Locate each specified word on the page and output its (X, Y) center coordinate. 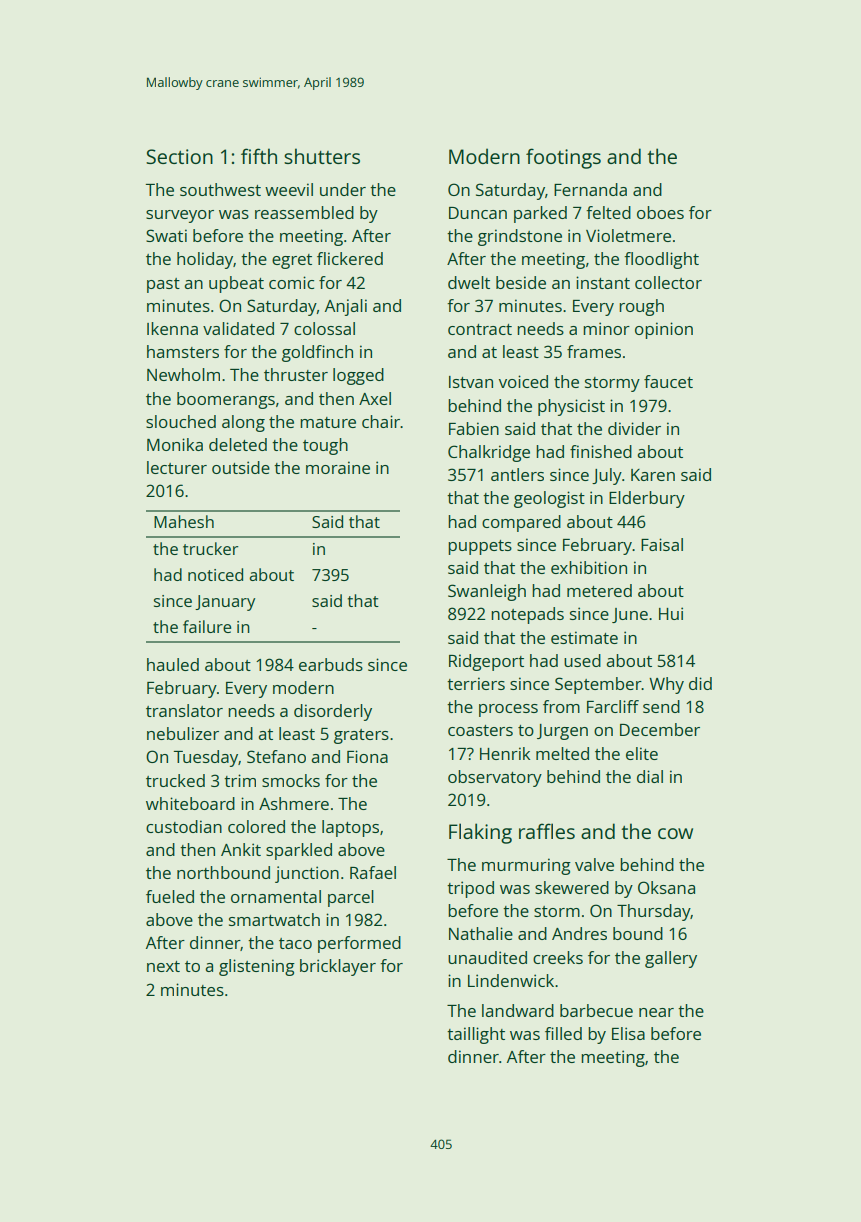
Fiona (367, 756)
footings (563, 158)
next (163, 966)
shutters (322, 156)
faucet (668, 381)
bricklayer (338, 967)
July (607, 476)
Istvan (471, 382)
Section (179, 156)
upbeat (236, 284)
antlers (517, 474)
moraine (338, 467)
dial (650, 776)
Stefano (276, 756)
